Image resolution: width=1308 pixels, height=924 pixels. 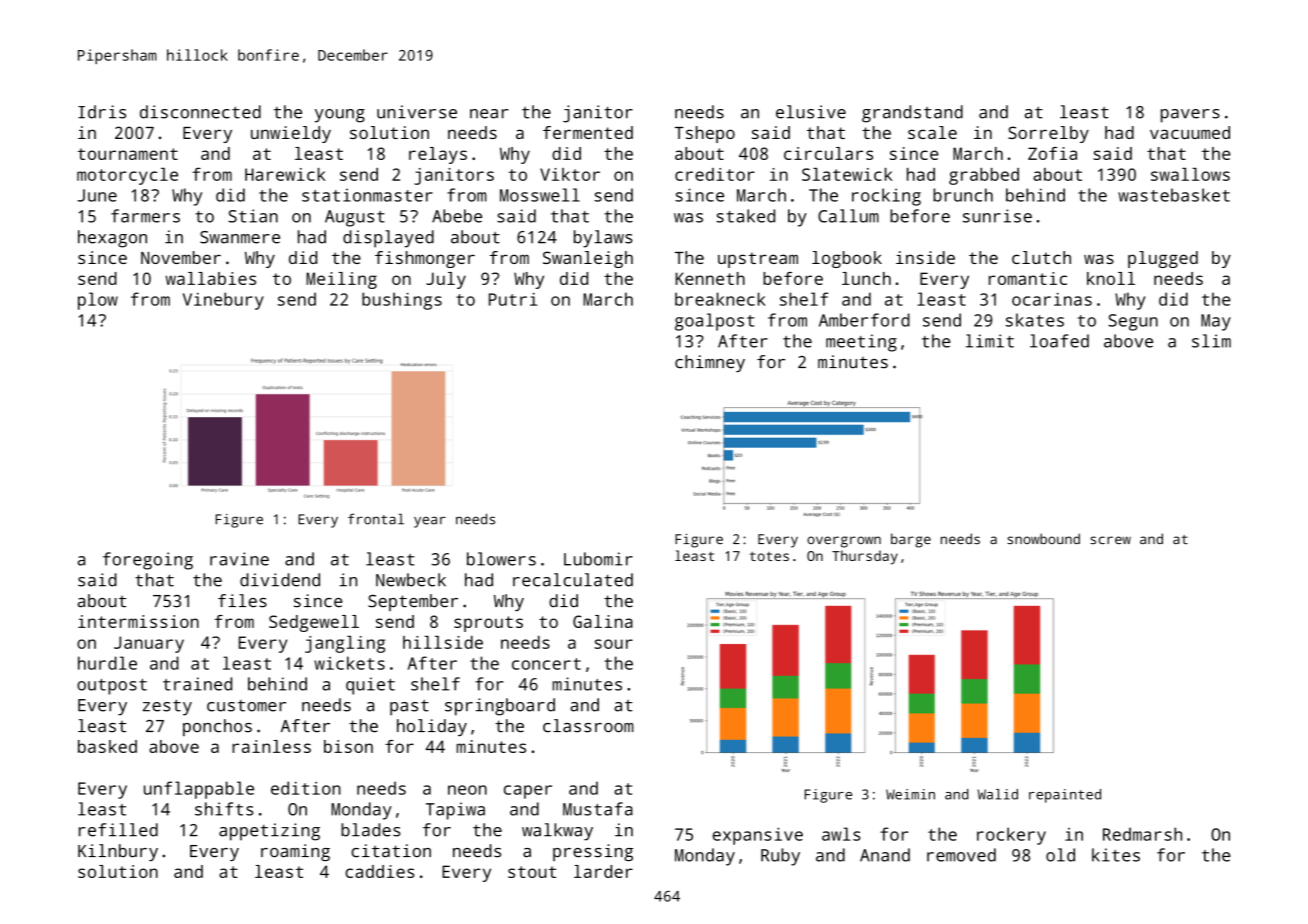 I want to click on pavers, so click(x=1190, y=116).
